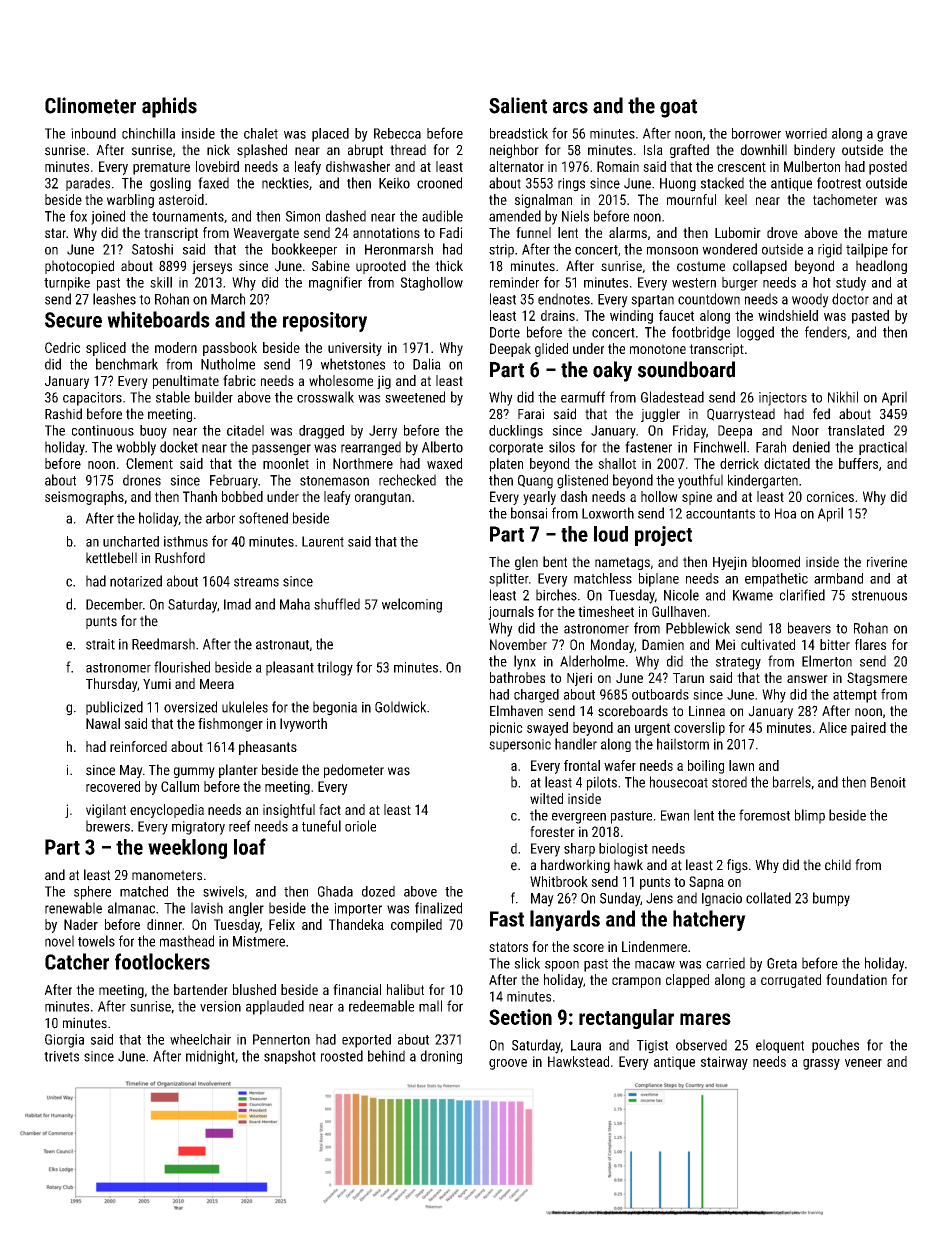 Image resolution: width=952 pixels, height=1233 pixels. I want to click on strategy, so click(738, 663).
